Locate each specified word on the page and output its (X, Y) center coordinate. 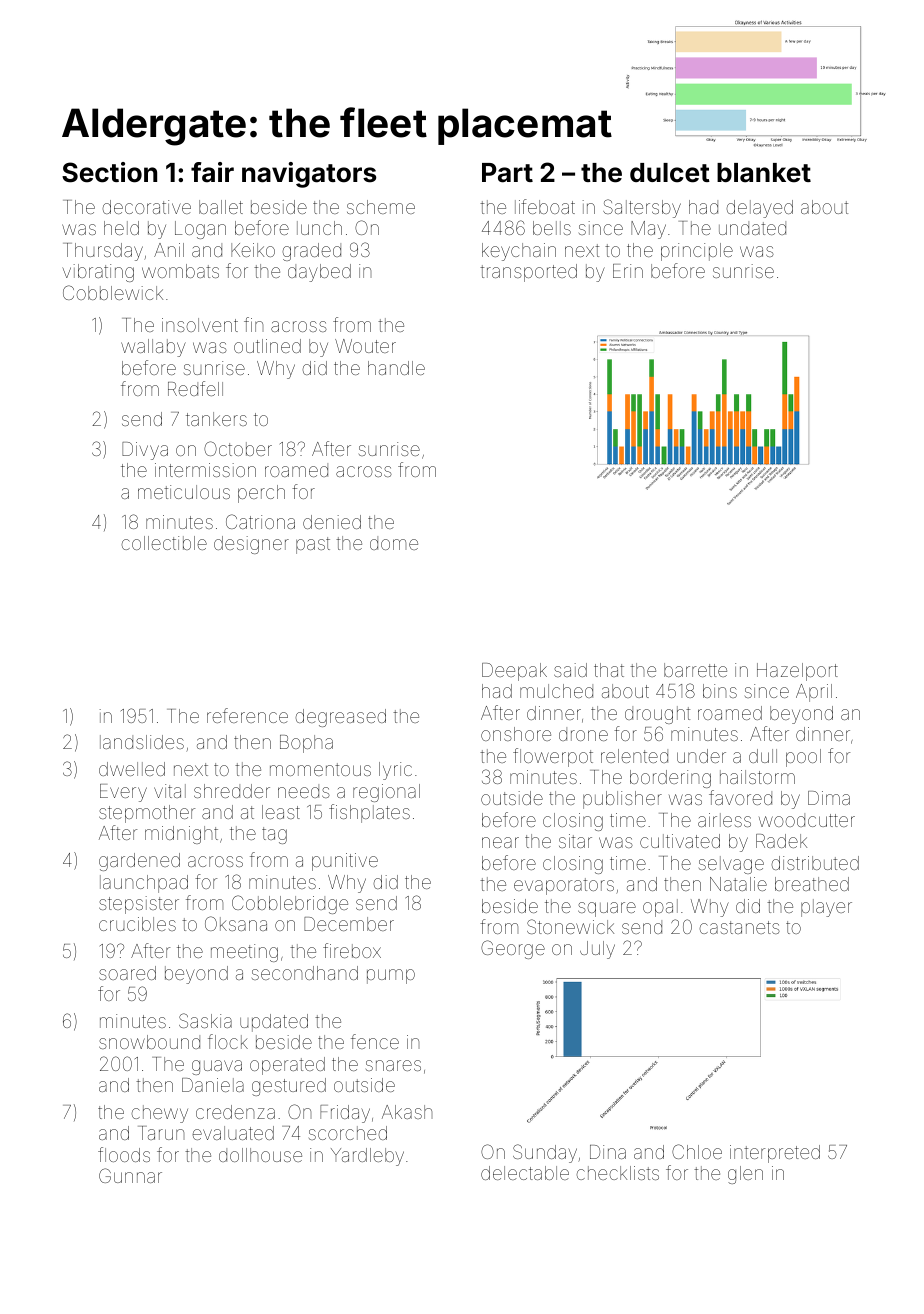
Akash (407, 1112)
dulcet (670, 173)
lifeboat (545, 206)
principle (697, 252)
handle (396, 368)
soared (127, 973)
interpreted (775, 1154)
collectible (164, 543)
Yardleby (367, 1157)
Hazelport (797, 672)
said (570, 670)
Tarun (161, 1133)
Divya (145, 451)
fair (212, 172)
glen (745, 1175)
